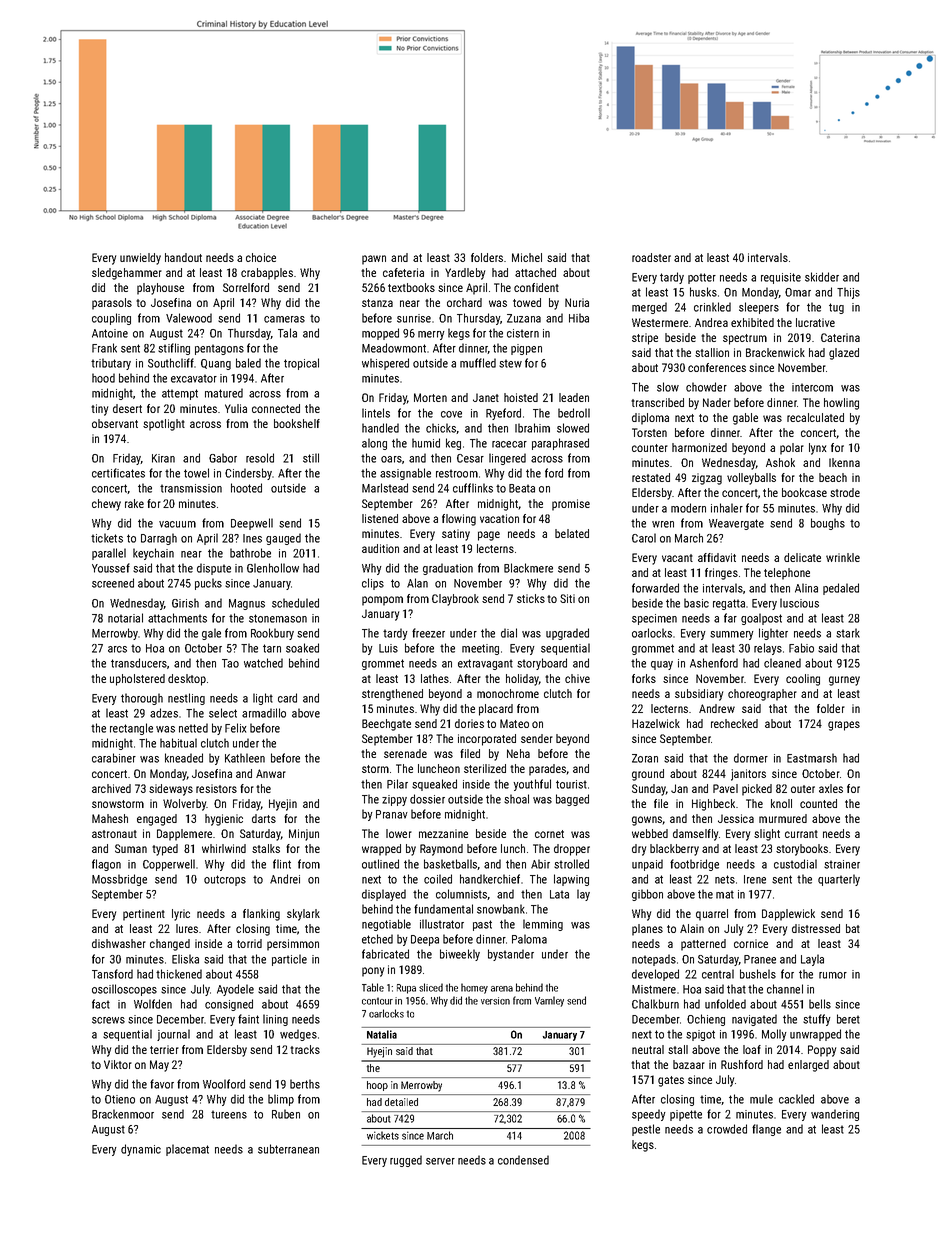  I want to click on subterranean, so click(288, 1149).
